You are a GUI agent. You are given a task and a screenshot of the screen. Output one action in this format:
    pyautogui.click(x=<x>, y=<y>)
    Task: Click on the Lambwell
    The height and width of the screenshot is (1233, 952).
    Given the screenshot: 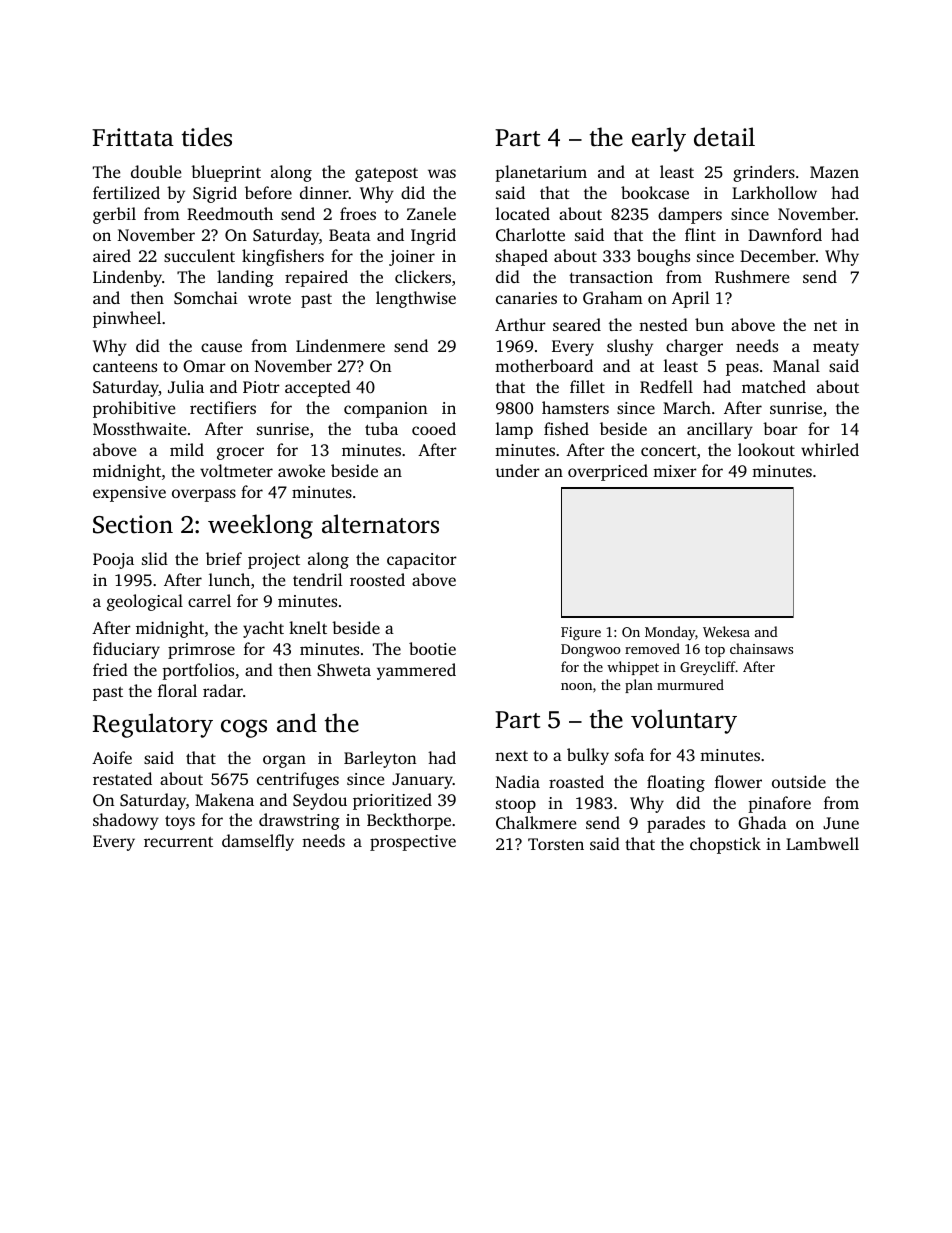 What is the action you would take?
    pyautogui.click(x=822, y=843)
